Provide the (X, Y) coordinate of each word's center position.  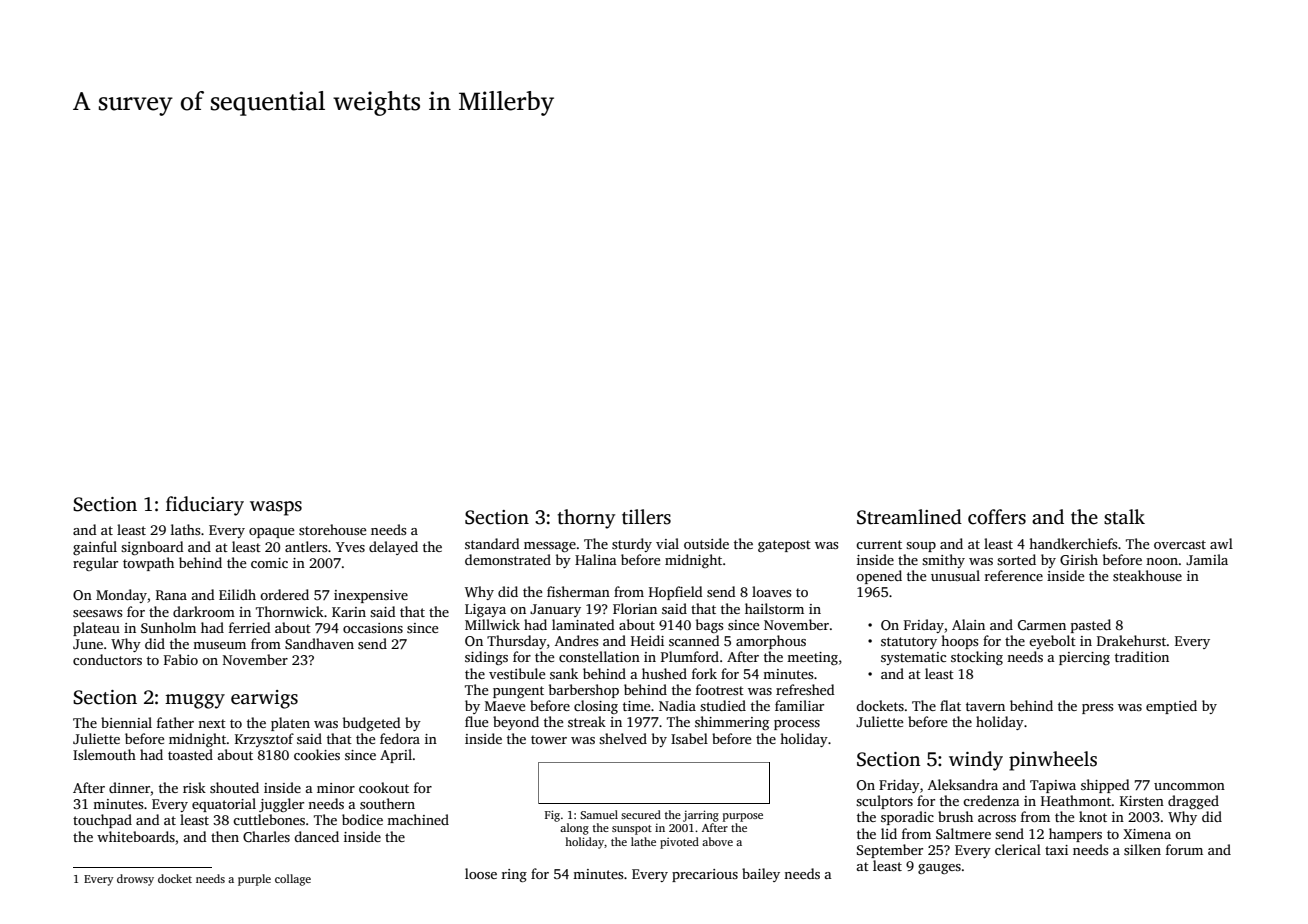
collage (293, 880)
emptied (1171, 707)
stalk (1124, 517)
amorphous (771, 642)
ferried (250, 627)
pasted (1091, 626)
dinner (129, 787)
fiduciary (205, 506)
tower (549, 739)
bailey (761, 875)
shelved (623, 738)
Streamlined (909, 517)
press (1097, 709)
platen (290, 724)
